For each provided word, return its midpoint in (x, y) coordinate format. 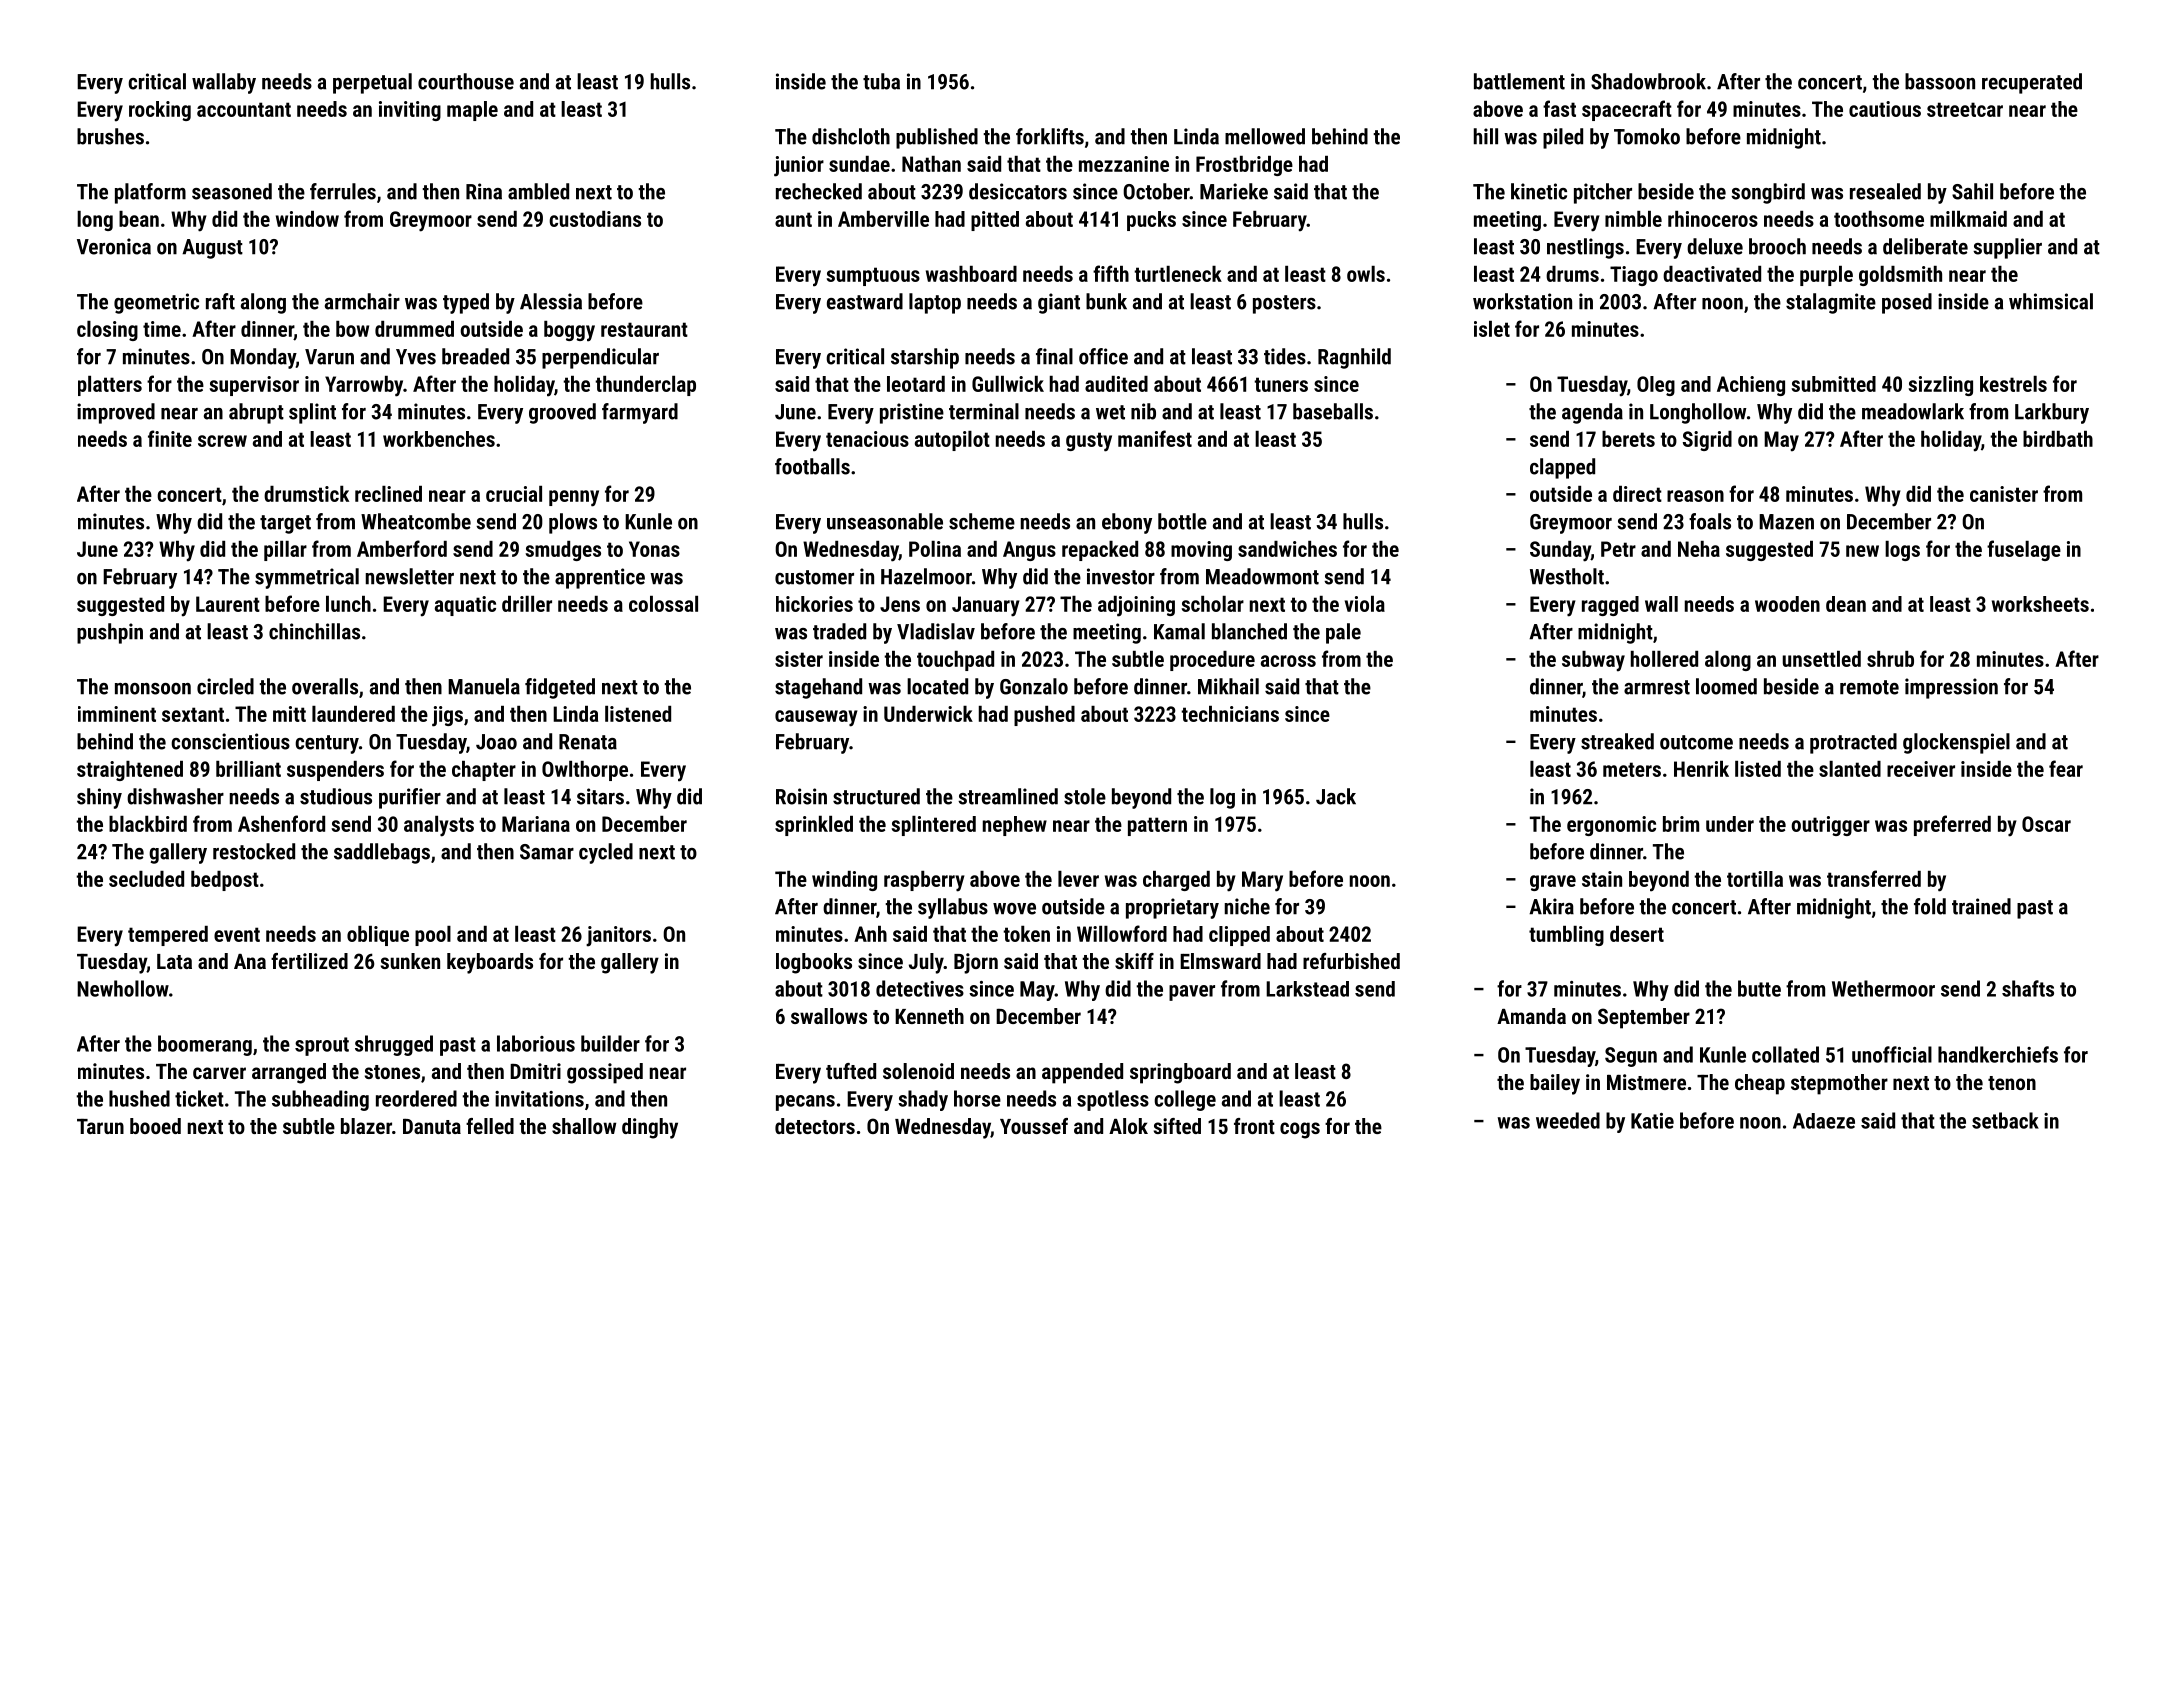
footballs (812, 466)
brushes (110, 136)
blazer (366, 1126)
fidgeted (560, 688)
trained (1981, 906)
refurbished (1351, 961)
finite (170, 438)
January (986, 606)
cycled (606, 853)
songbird (1768, 193)
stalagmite (1831, 303)
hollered (1664, 659)
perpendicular (600, 358)
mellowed (1265, 136)
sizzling (1940, 386)
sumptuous (873, 276)
